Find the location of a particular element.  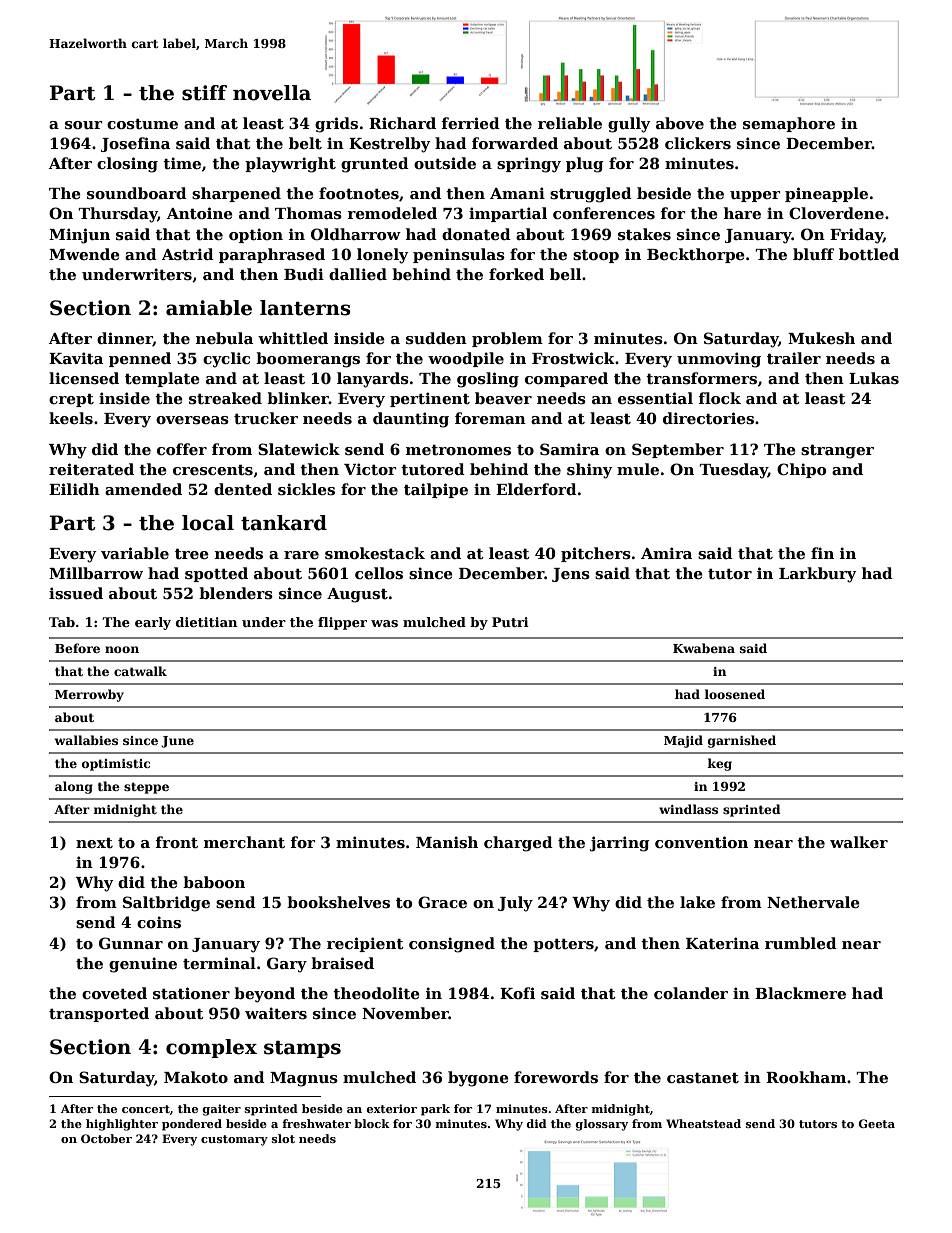

walker is located at coordinates (859, 842).
